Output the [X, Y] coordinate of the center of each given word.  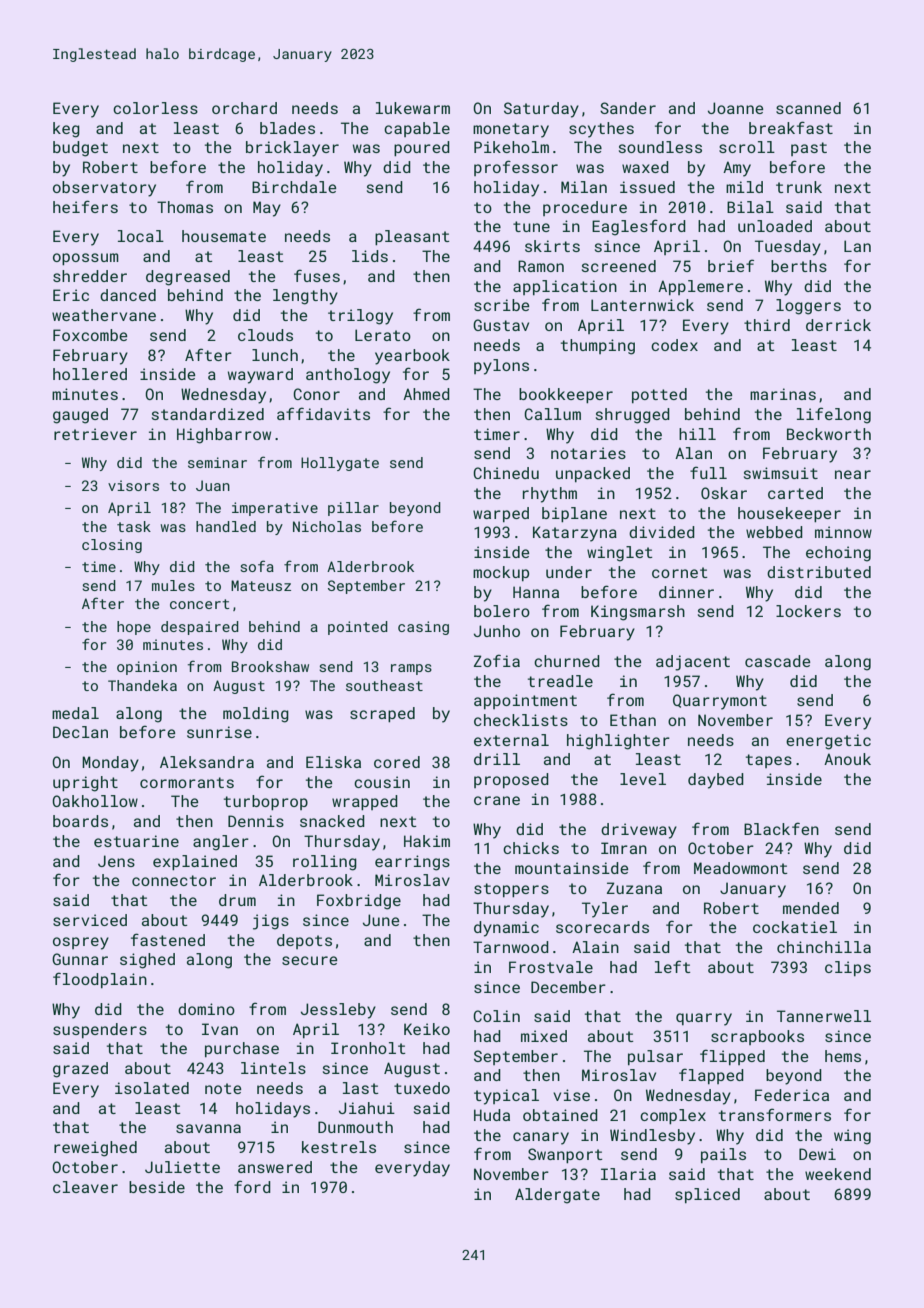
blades [287, 128]
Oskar [724, 493]
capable [417, 129]
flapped [711, 1076]
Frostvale [551, 967]
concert [200, 604]
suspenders [100, 1030]
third [767, 325]
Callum [552, 414]
